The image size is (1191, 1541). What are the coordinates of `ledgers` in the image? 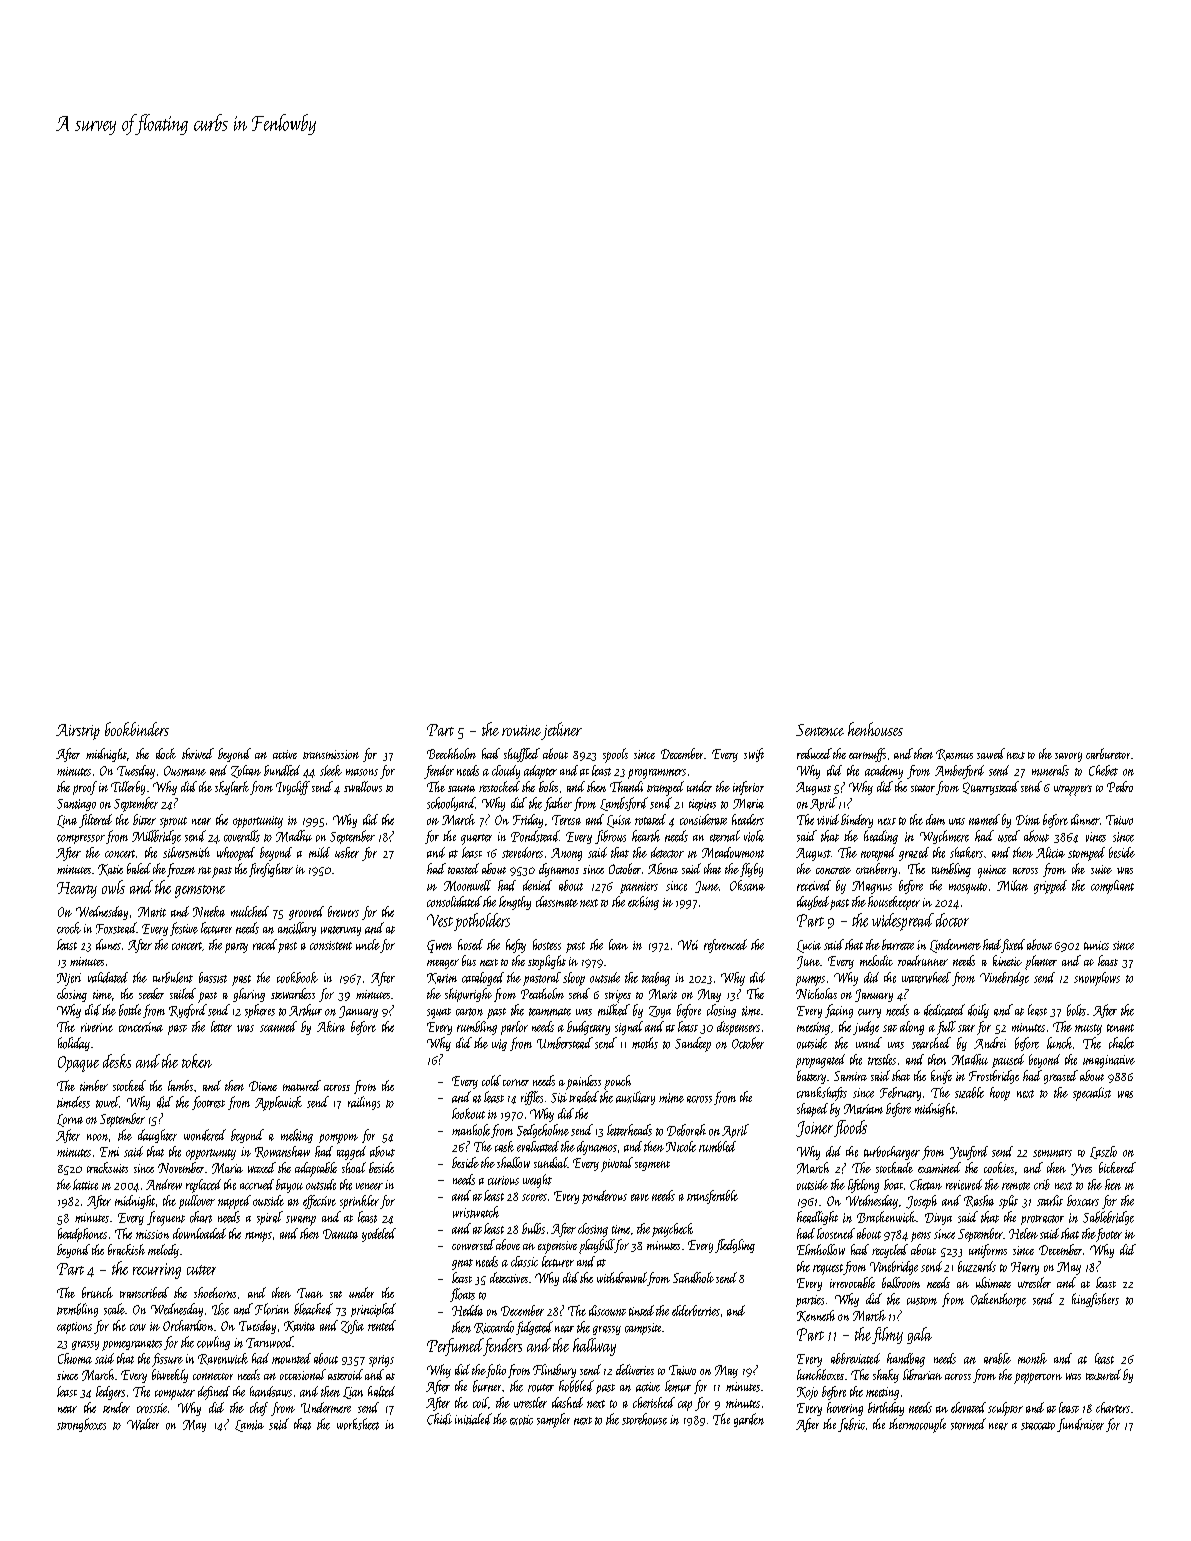 It's located at (110, 1393).
